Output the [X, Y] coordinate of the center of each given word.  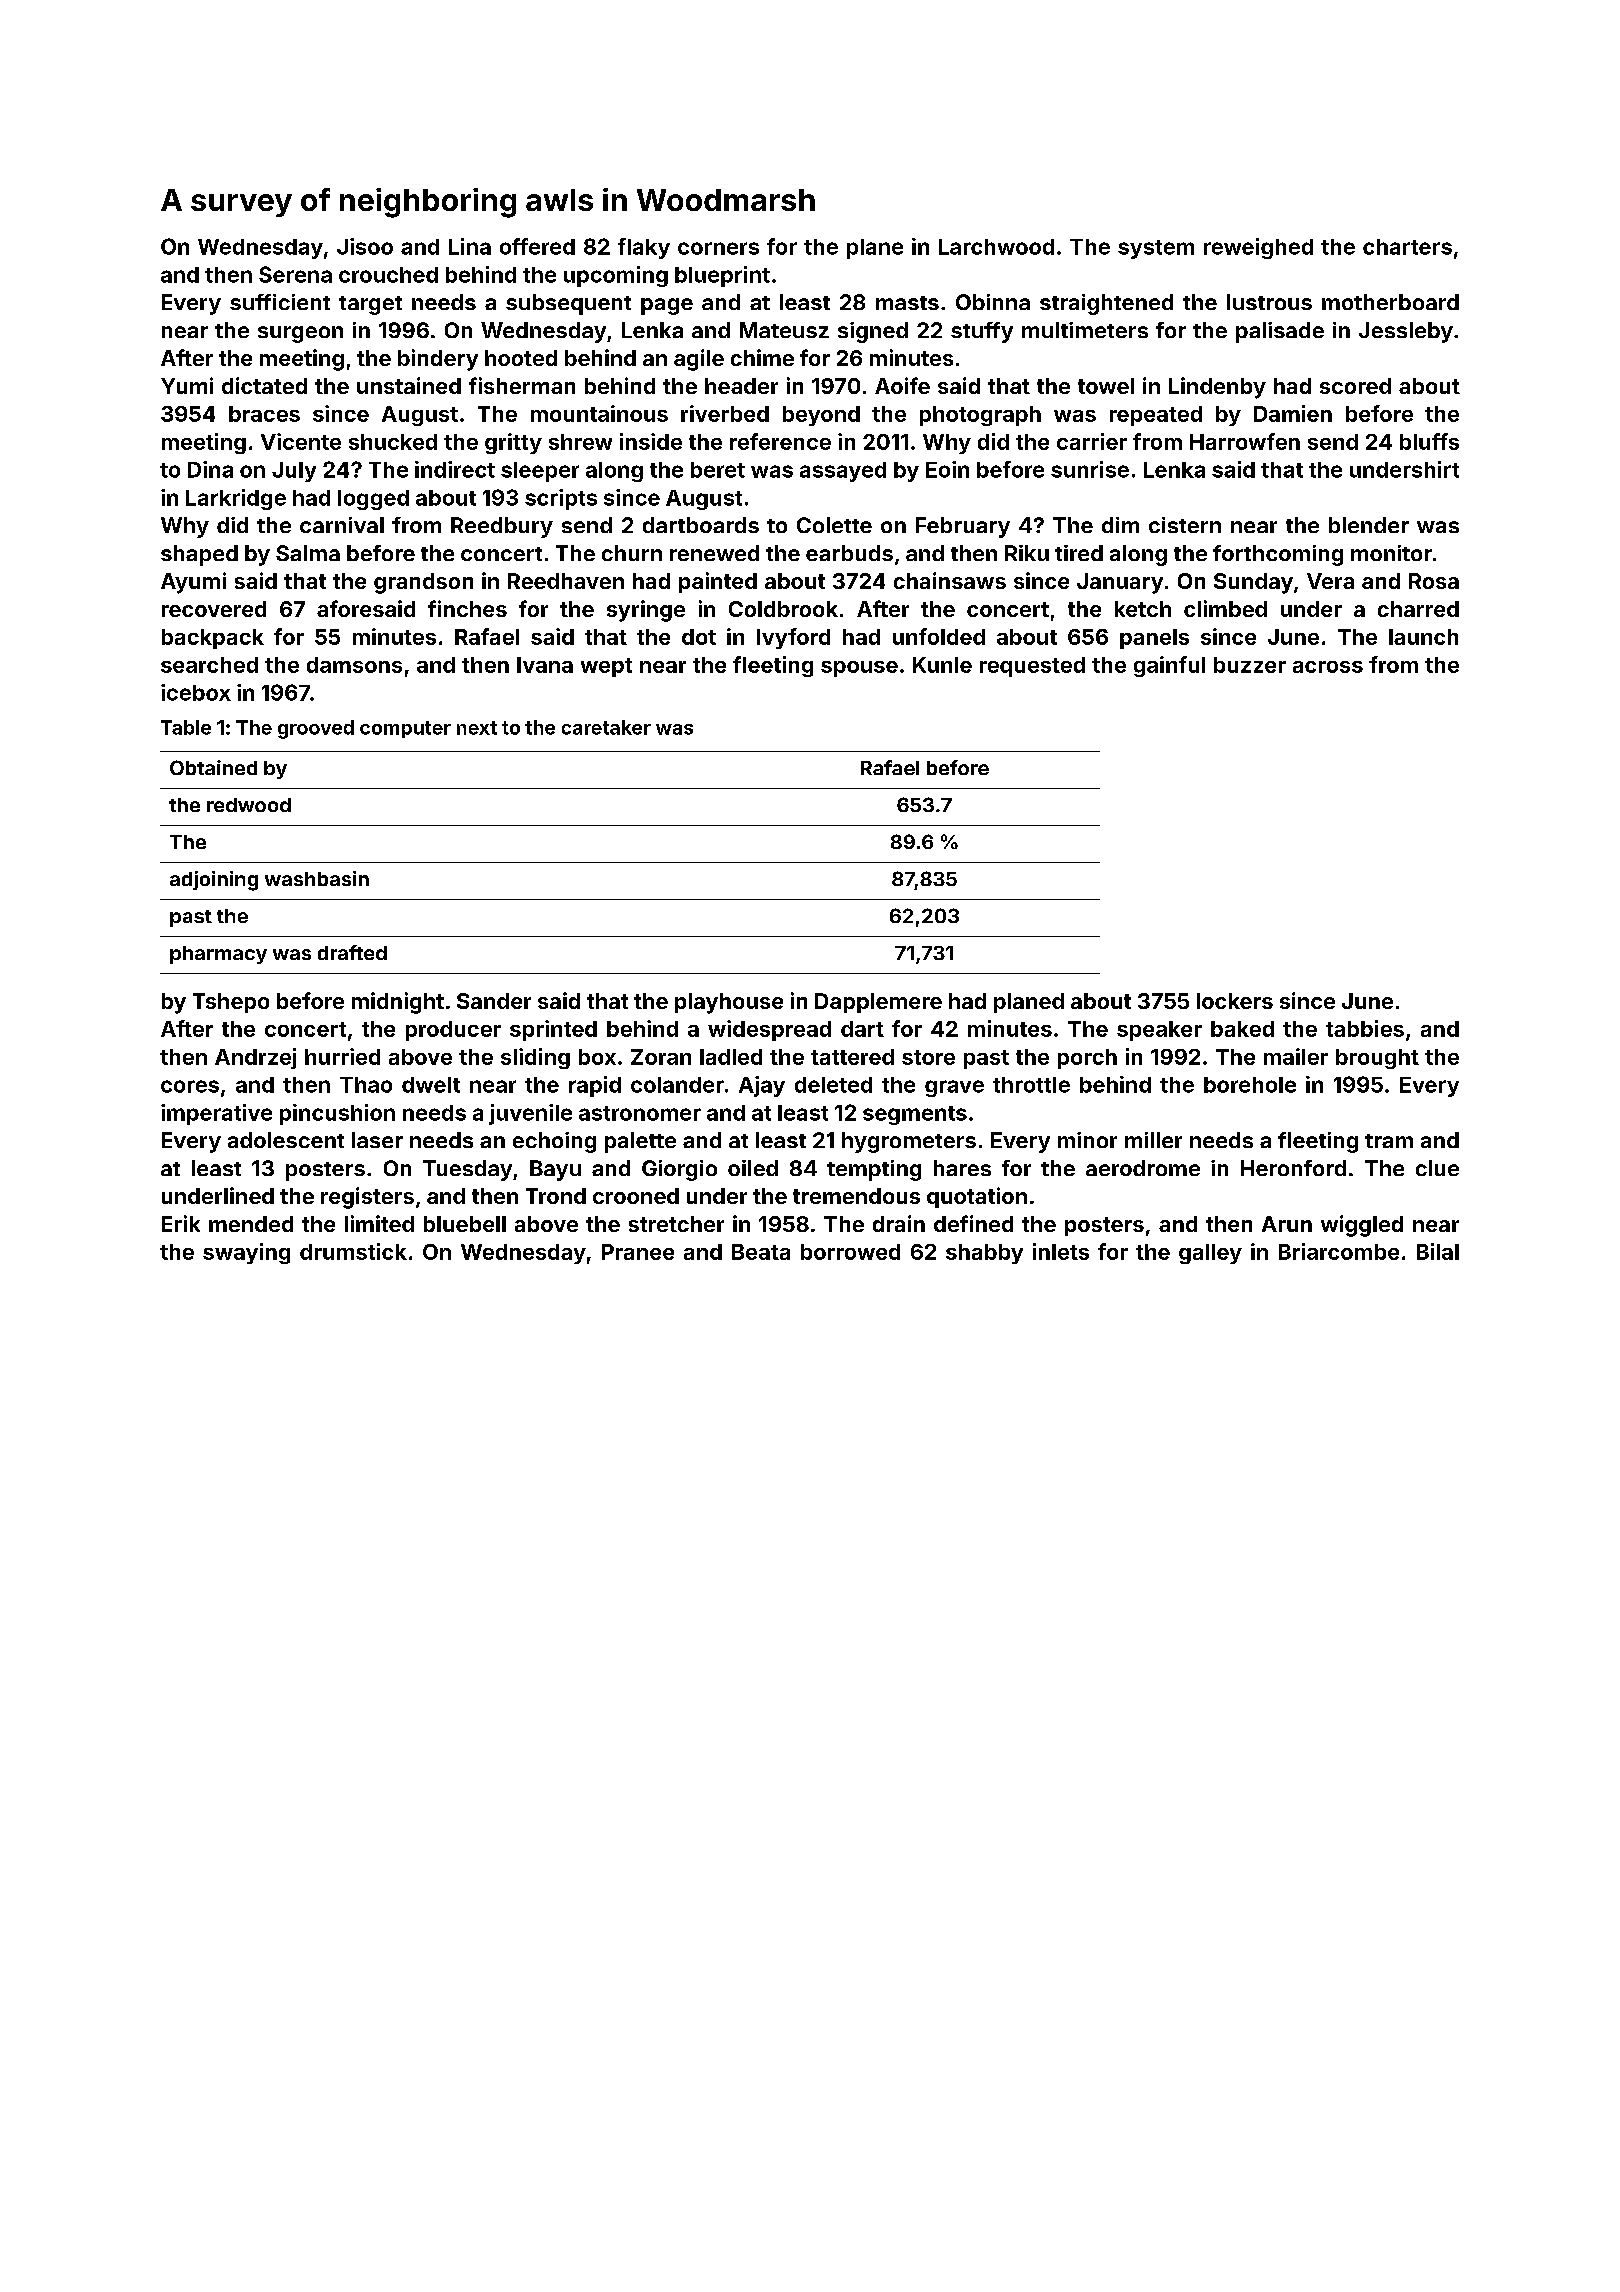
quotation [977, 1197]
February [963, 527]
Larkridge [236, 499]
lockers [1235, 1001]
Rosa [1434, 581]
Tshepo [231, 1003]
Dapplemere [878, 1003]
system [1156, 249]
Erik [181, 1223]
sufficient [280, 302]
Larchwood [996, 247]
